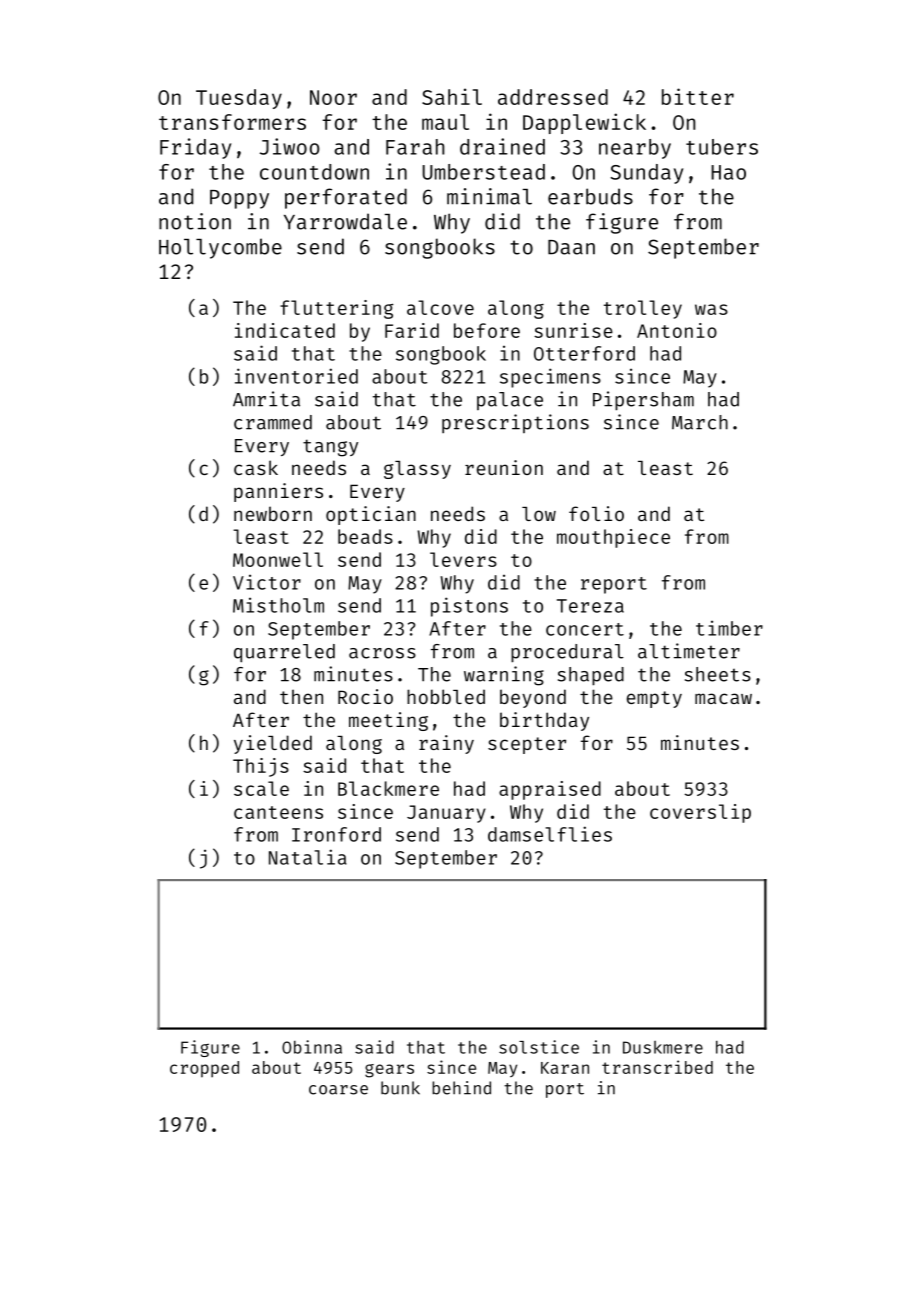 The height and width of the page is (1311, 924). Describe the element at coordinates (284, 653) in the page. I see `quarreled` at that location.
